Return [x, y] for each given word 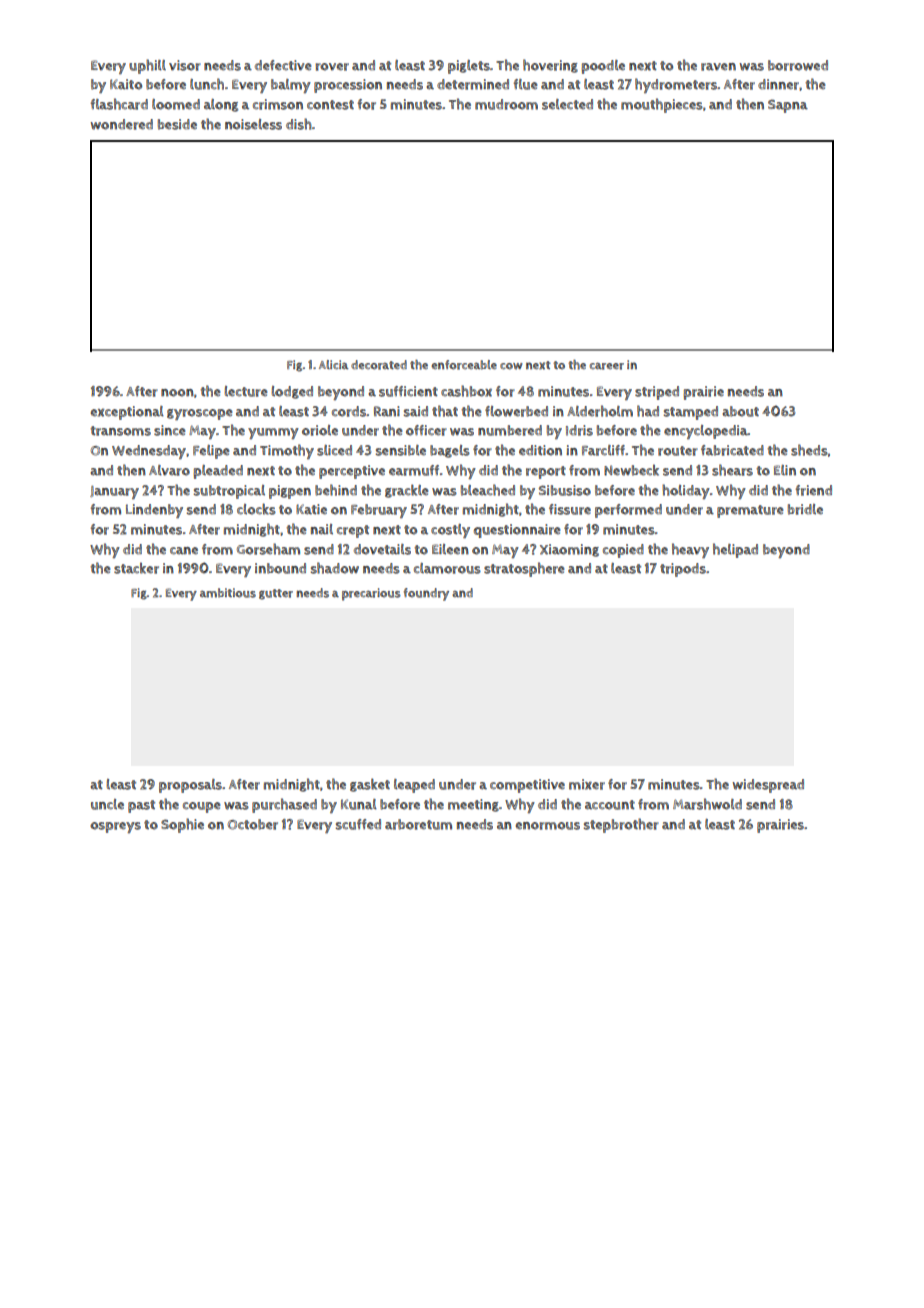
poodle [603, 67]
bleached [488, 490]
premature [750, 511]
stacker [136, 568]
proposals [190, 786]
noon [177, 393]
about [740, 411]
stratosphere [524, 569]
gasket [370, 785]
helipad [735, 550]
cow [511, 366]
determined [473, 84]
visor [185, 65]
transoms [121, 431]
